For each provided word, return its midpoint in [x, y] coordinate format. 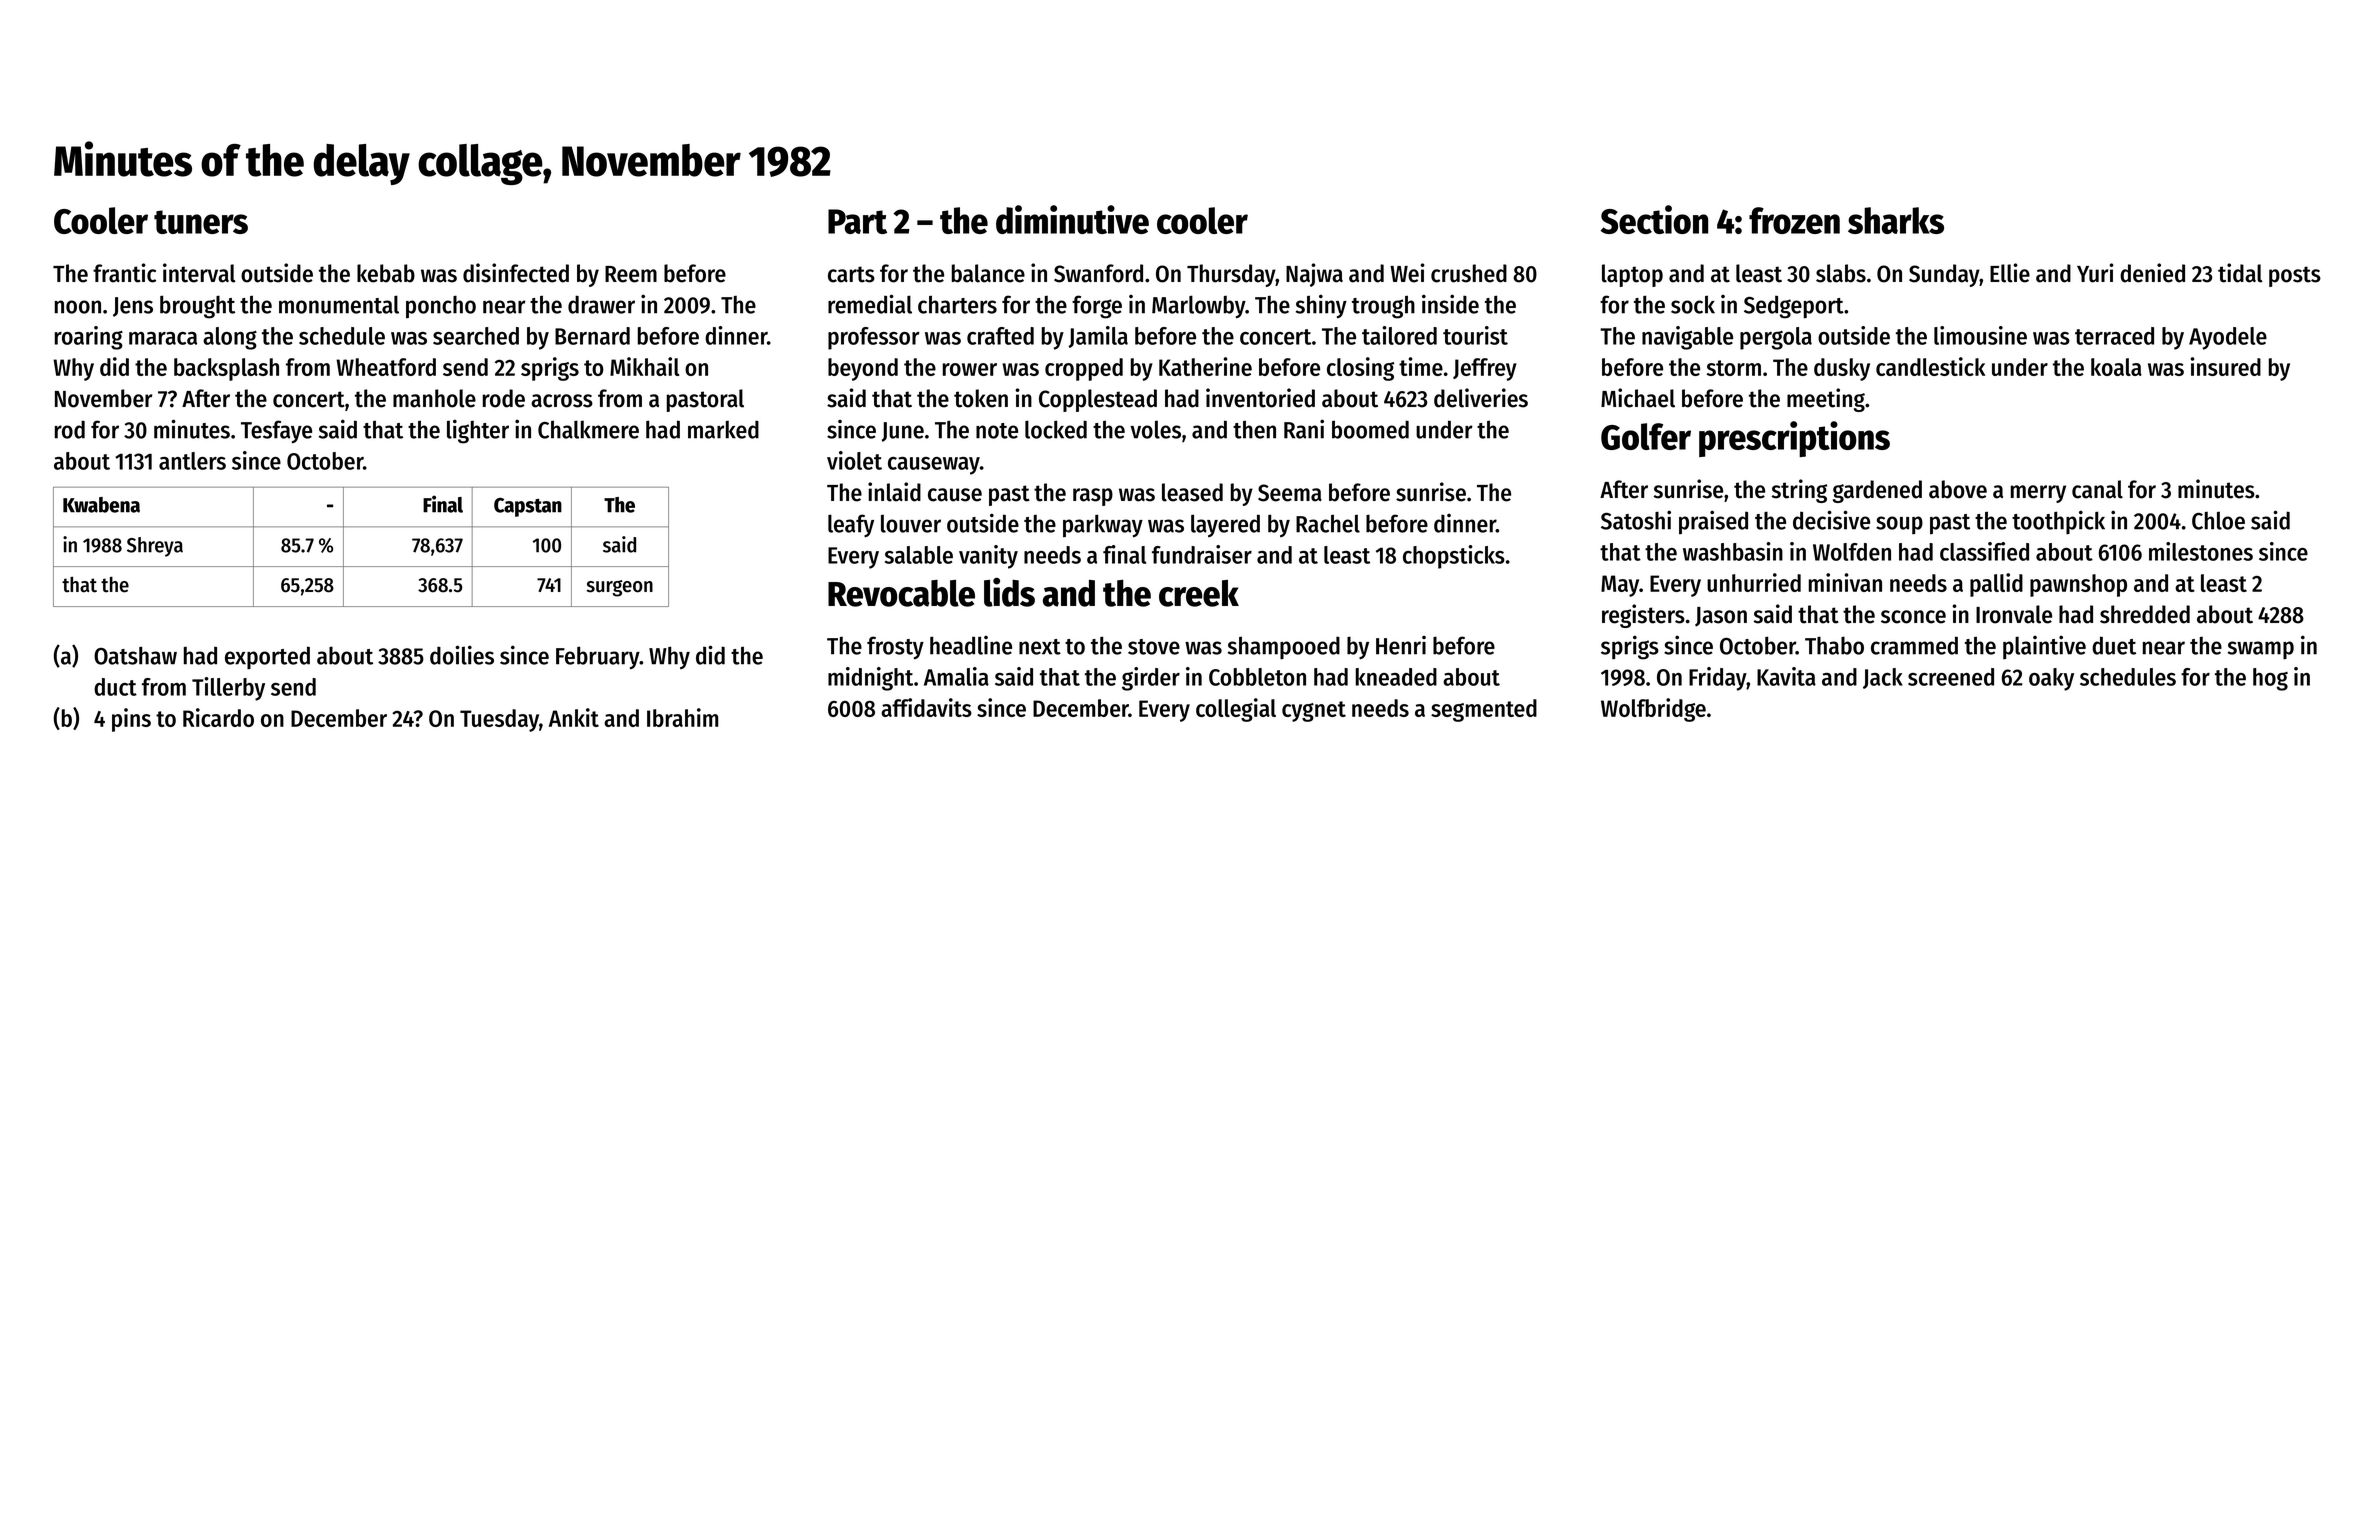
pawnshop [2078, 585]
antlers [192, 461]
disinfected [516, 273]
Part [857, 221]
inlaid [894, 492]
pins [131, 720]
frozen [1794, 220]
